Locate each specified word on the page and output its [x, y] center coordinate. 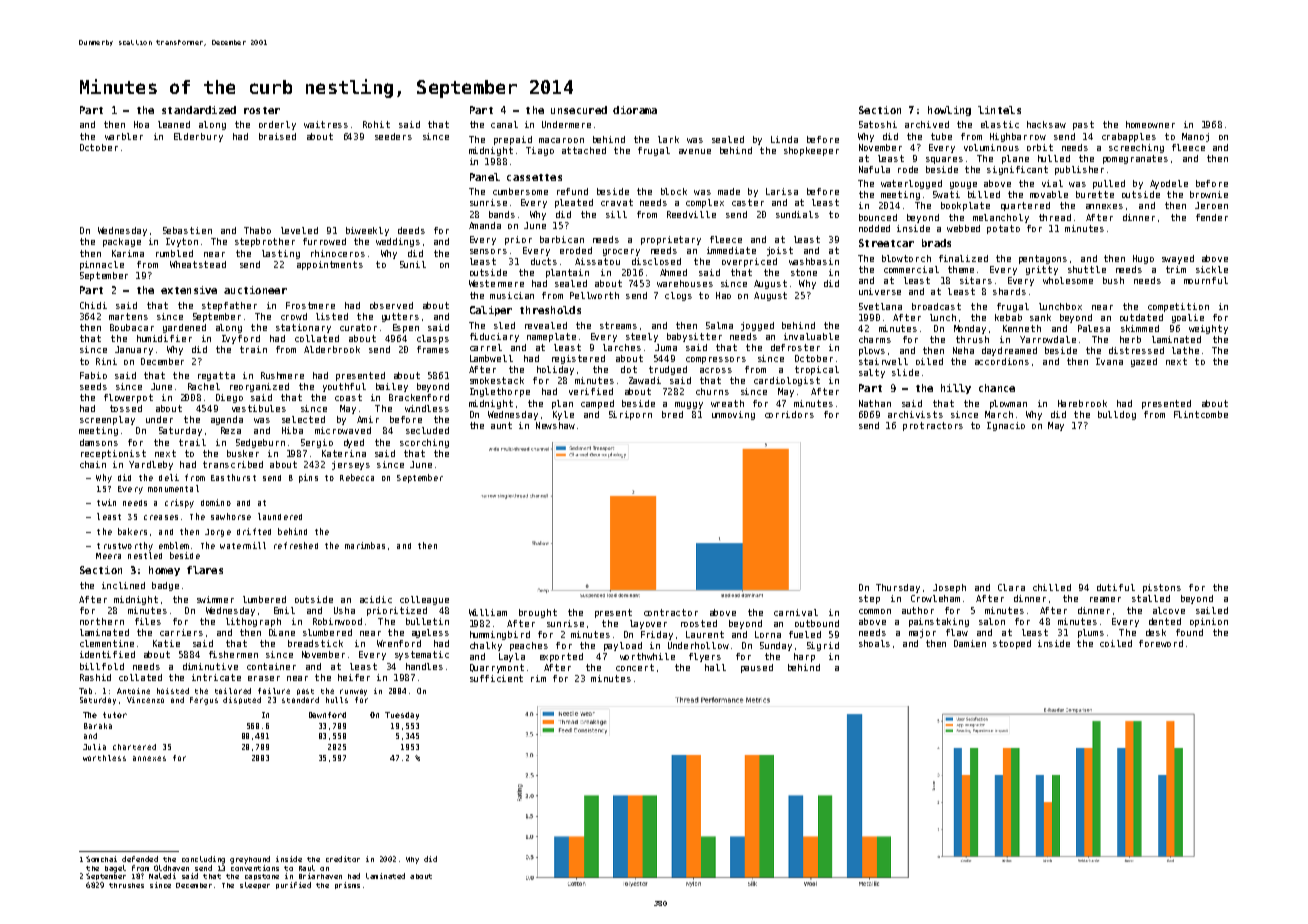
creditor [343, 859]
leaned [174, 124]
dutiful [1116, 587]
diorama [635, 110]
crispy [179, 503]
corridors [789, 414]
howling [949, 111]
